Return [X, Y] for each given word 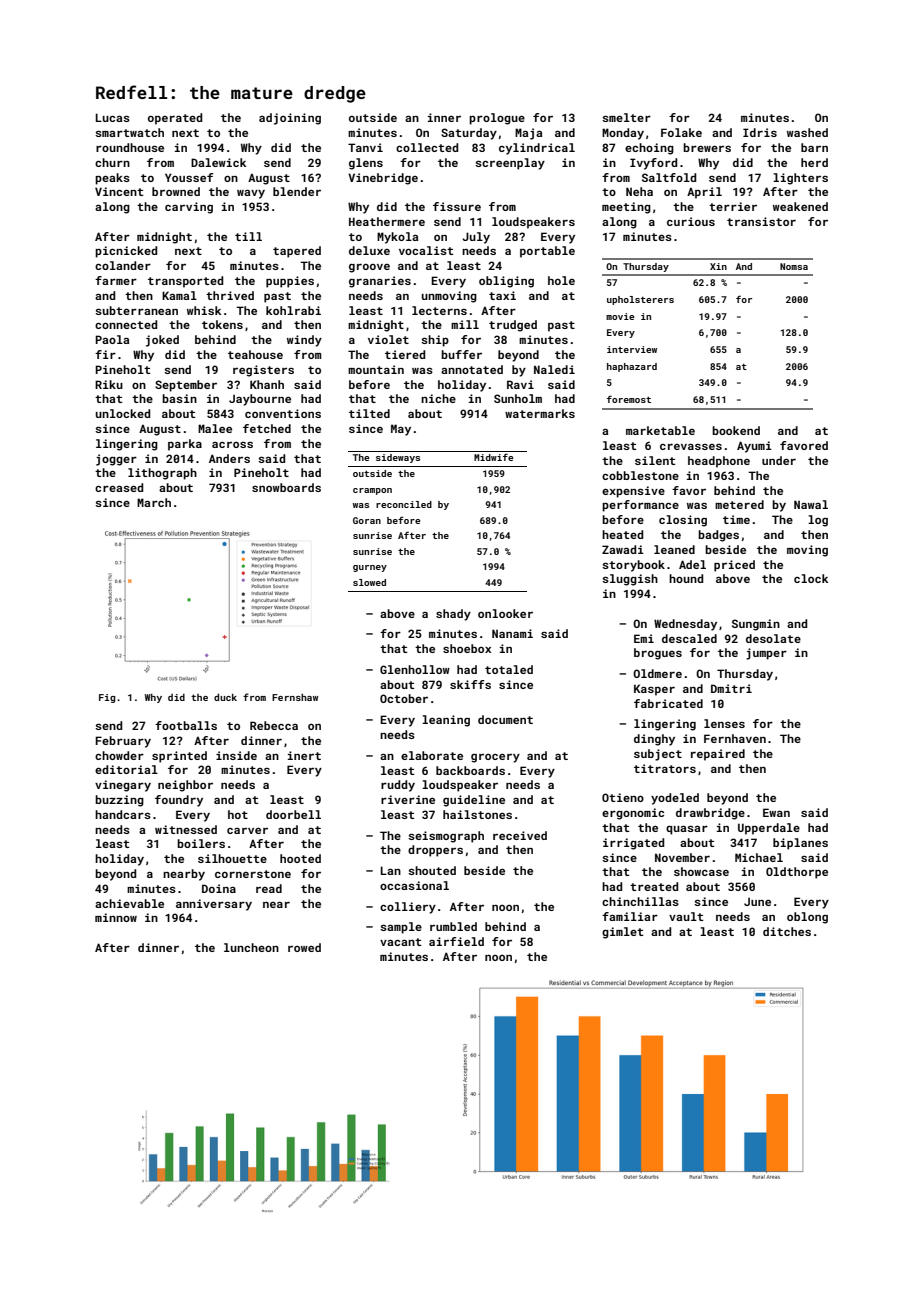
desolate [773, 638]
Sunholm [518, 398]
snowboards [286, 487]
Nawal [811, 504]
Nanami [512, 633]
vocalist [426, 250]
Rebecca [274, 725]
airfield [456, 941]
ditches [787, 931]
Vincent [119, 191]
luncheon [251, 947]
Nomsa [794, 266]
